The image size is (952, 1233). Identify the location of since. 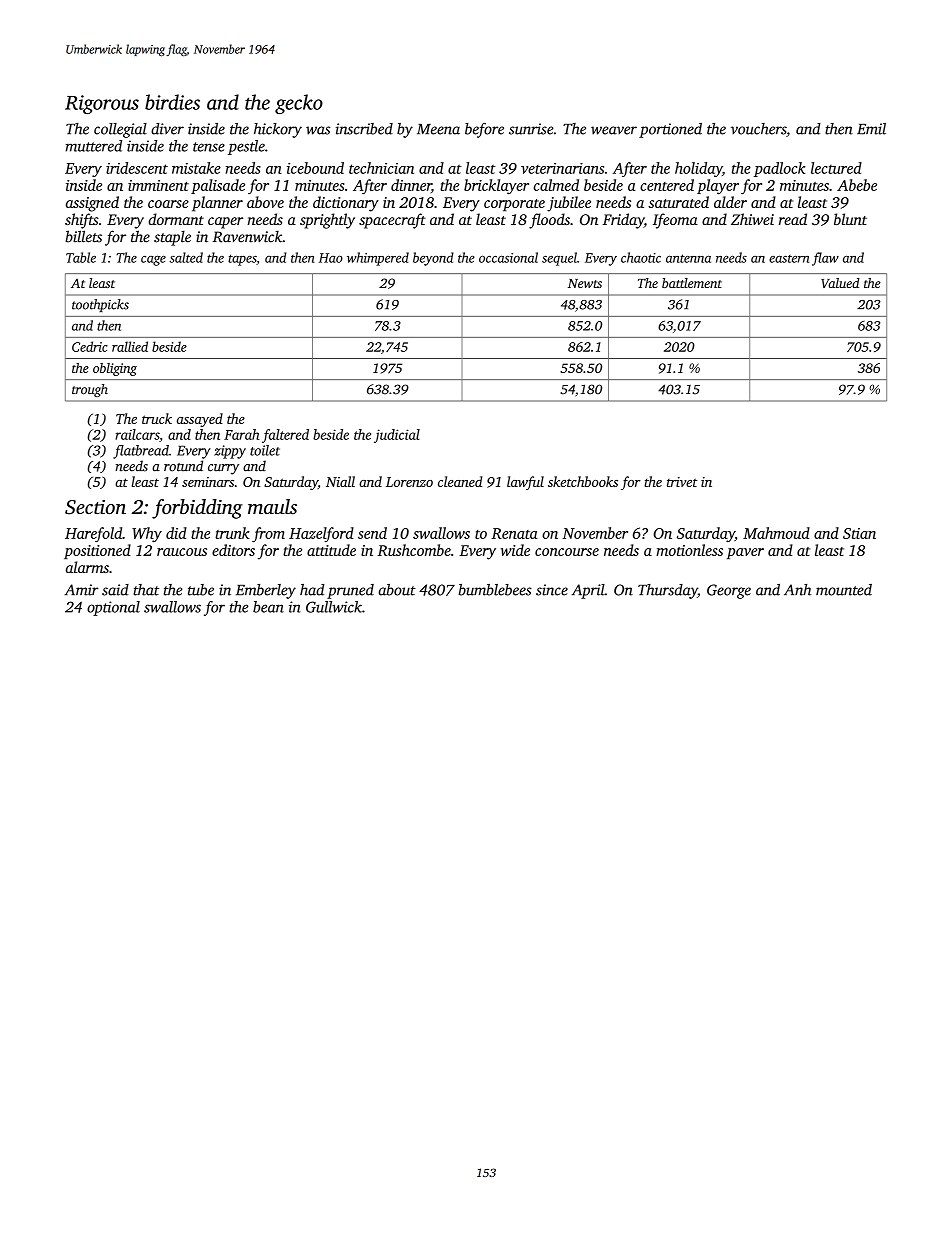
(552, 590).
